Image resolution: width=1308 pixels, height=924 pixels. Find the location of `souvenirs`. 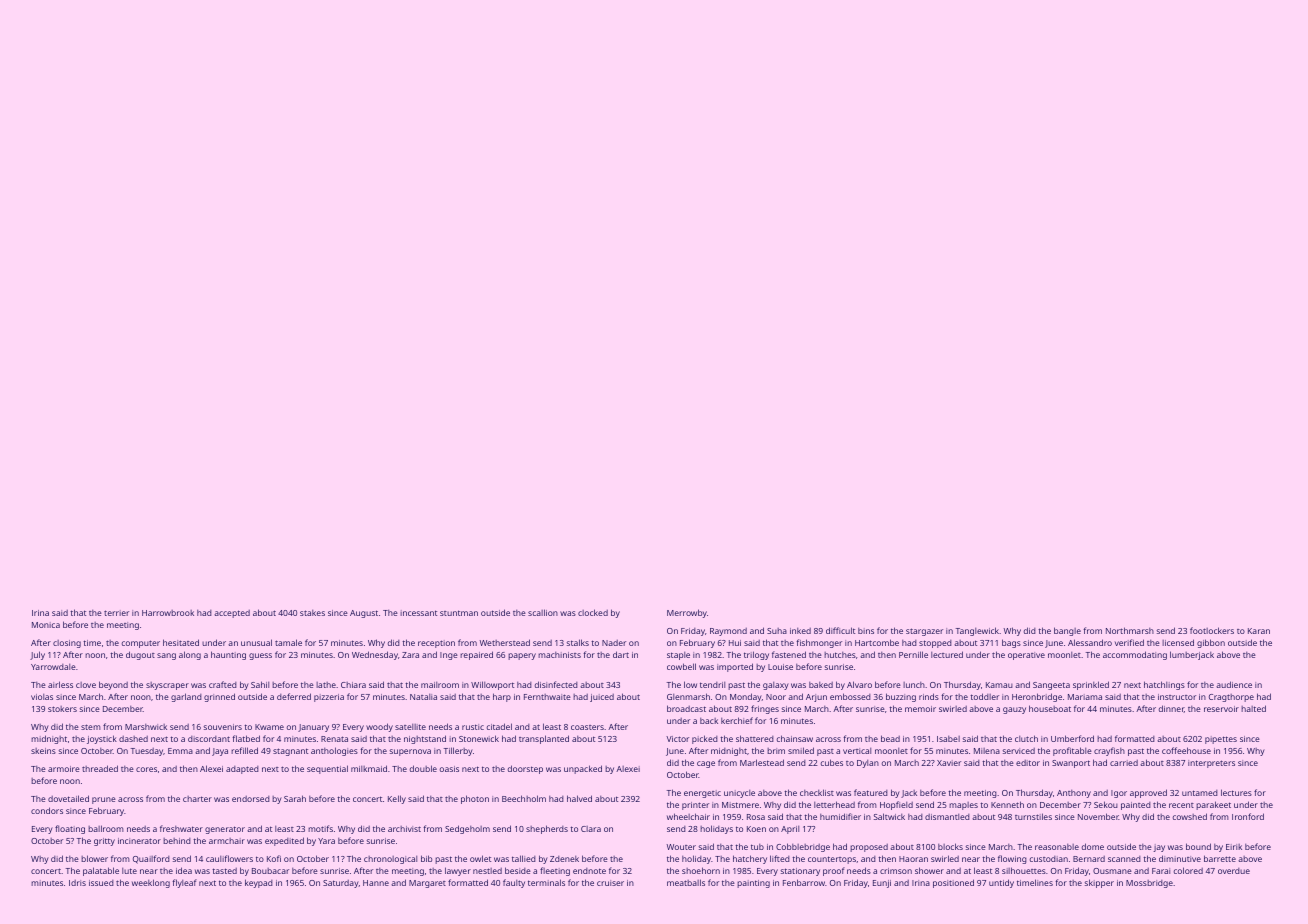

souvenirs is located at coordinates (223, 727).
